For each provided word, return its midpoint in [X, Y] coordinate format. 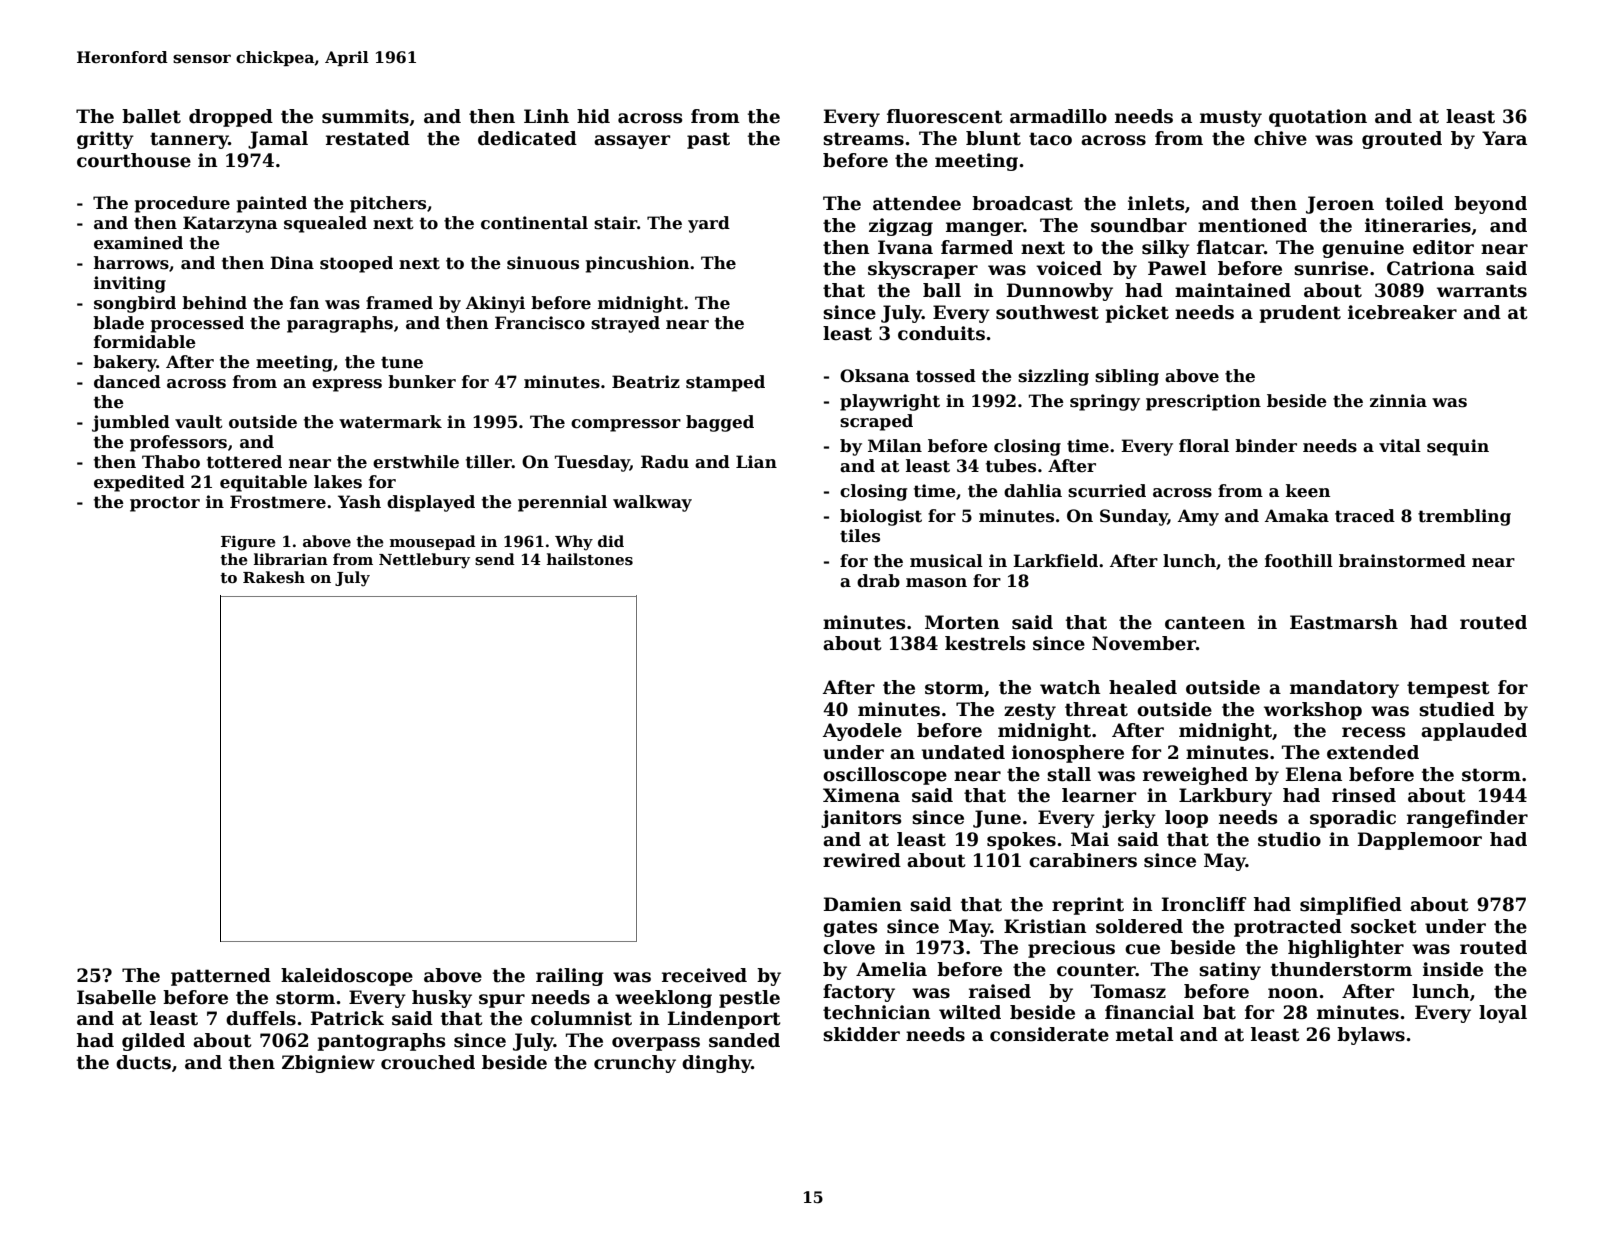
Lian [756, 461]
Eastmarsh [1344, 622]
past [708, 140]
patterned [221, 977]
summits [365, 116]
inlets [1156, 203]
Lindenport [724, 1020]
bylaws [1371, 1036]
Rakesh [274, 577]
